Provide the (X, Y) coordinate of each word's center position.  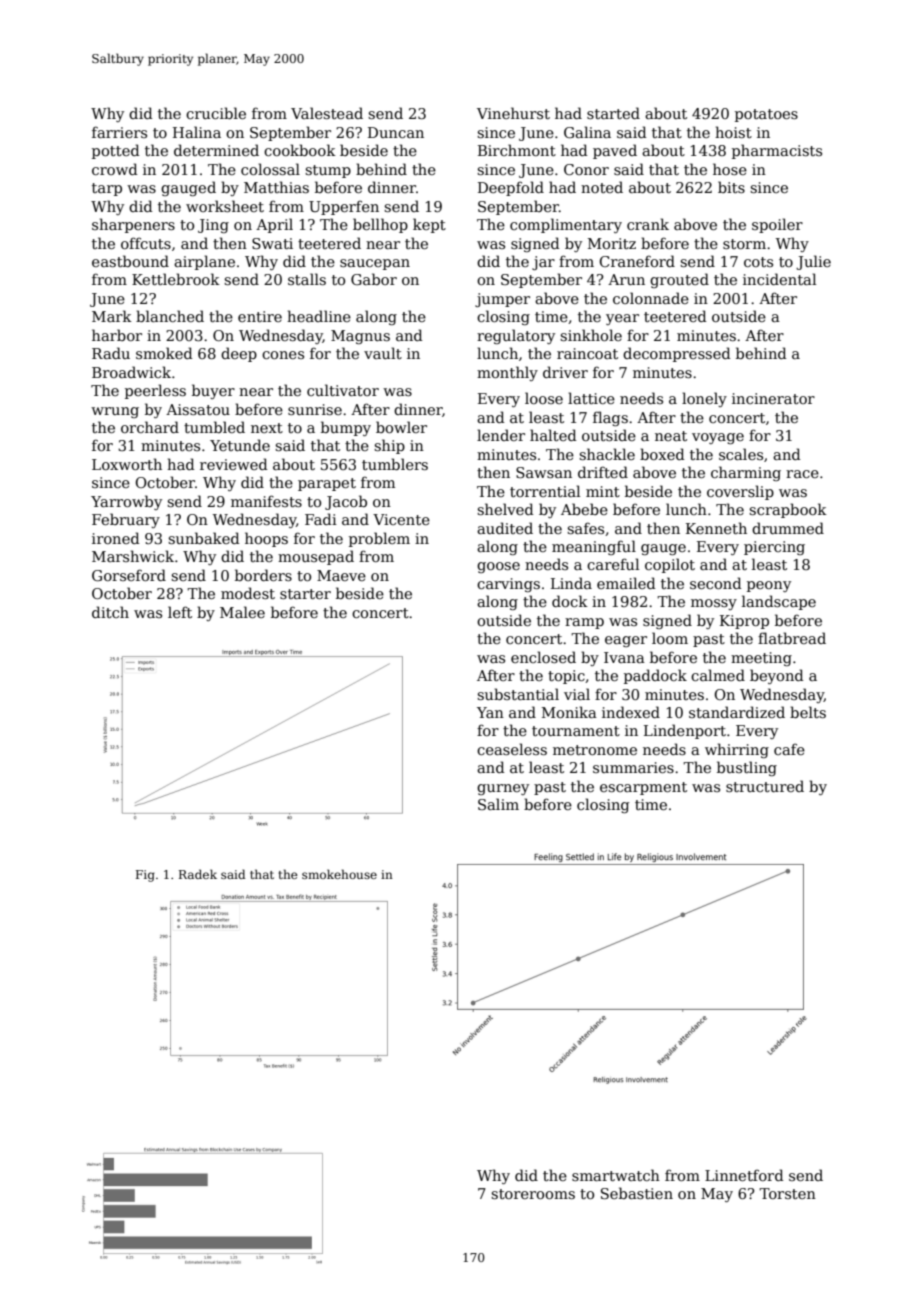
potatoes (766, 115)
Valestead (327, 113)
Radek (198, 874)
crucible (216, 113)
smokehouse (339, 874)
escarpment (643, 788)
